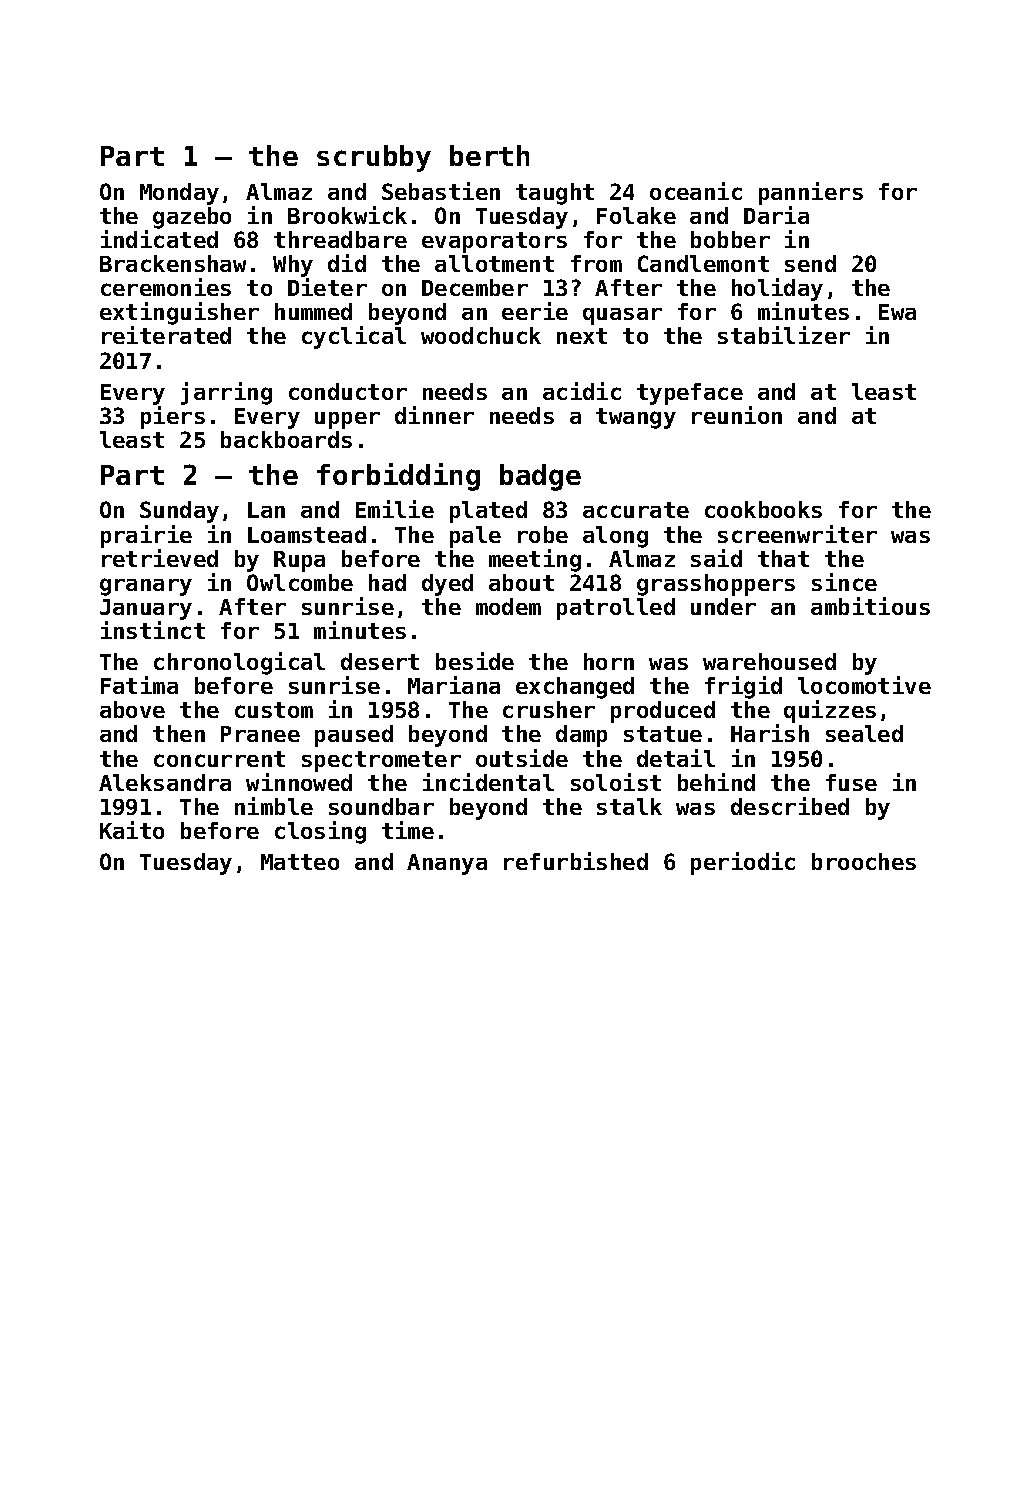 This screenshot has height=1499, width=1035. I want to click on frigid, so click(743, 687).
